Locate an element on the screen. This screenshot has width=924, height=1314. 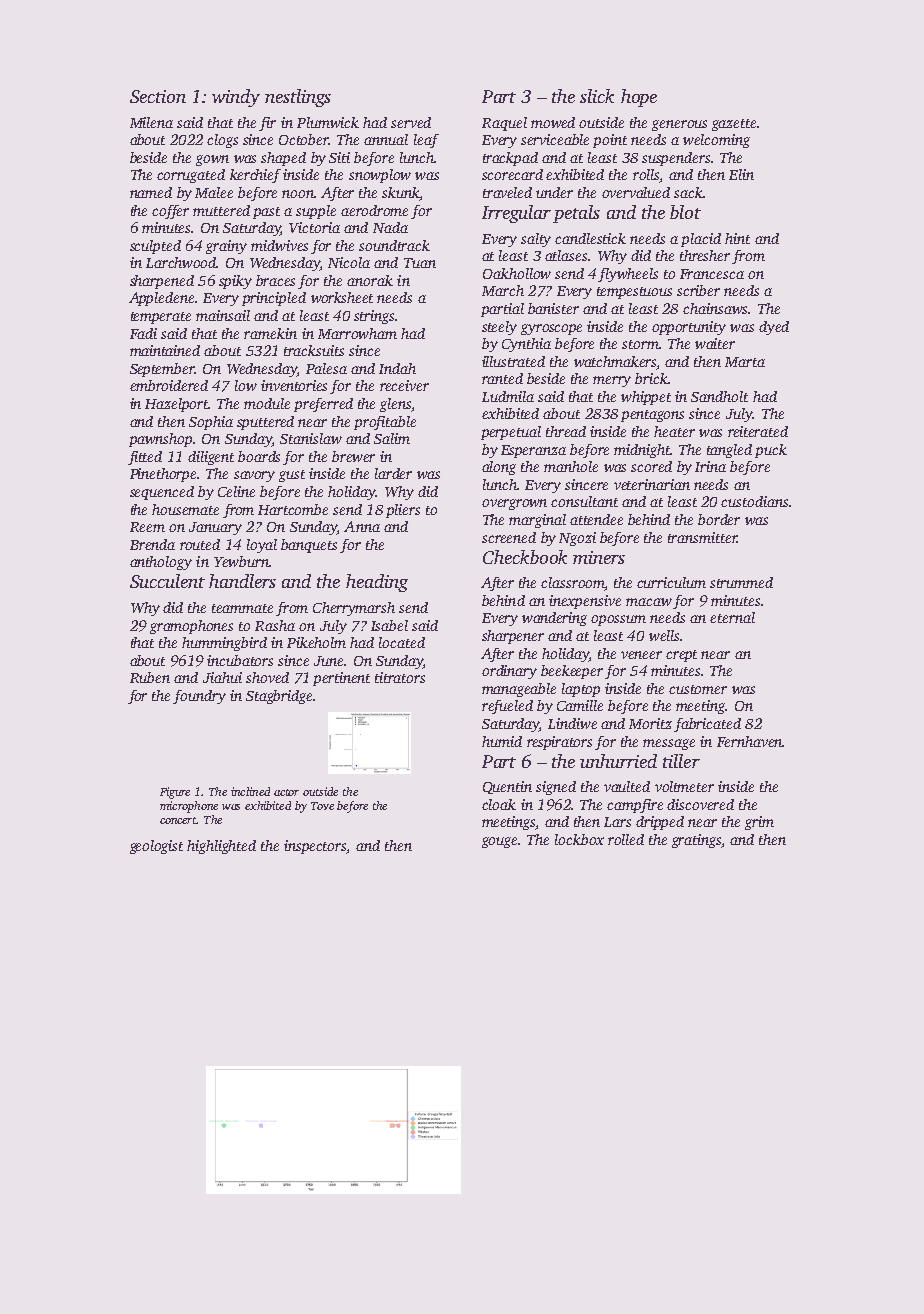
nestlings is located at coordinates (298, 98).
